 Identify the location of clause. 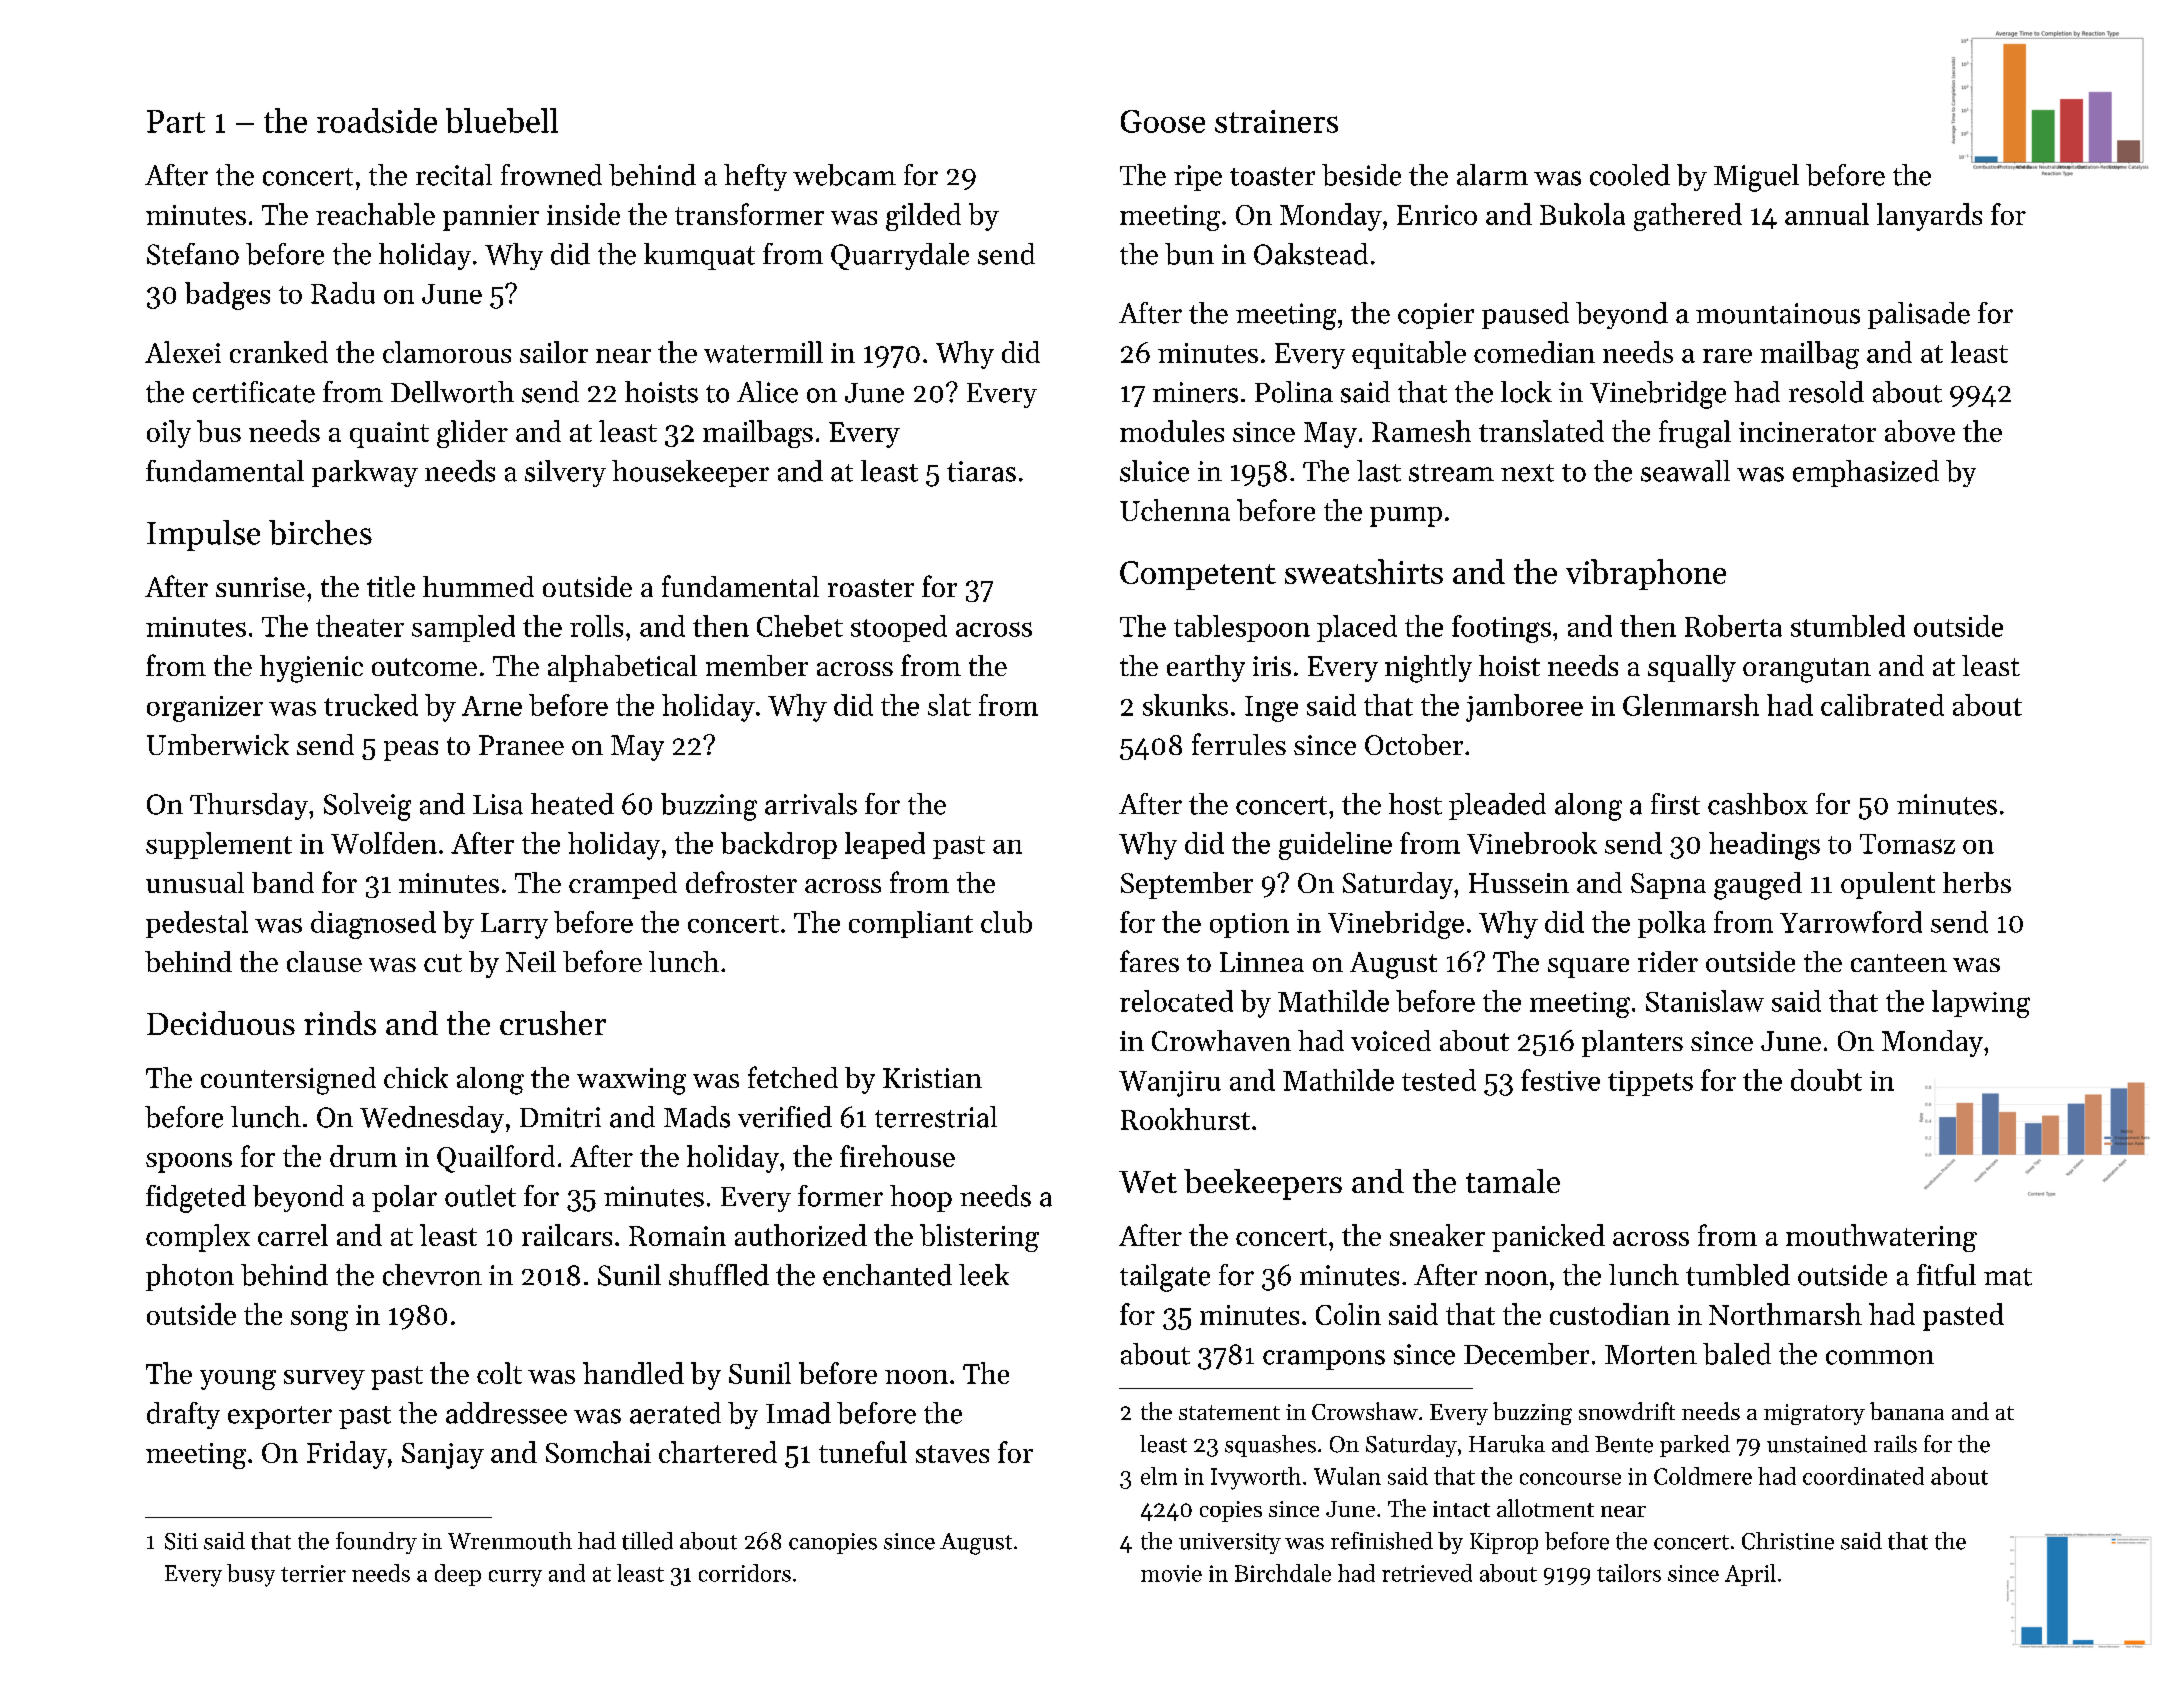
(324, 961).
